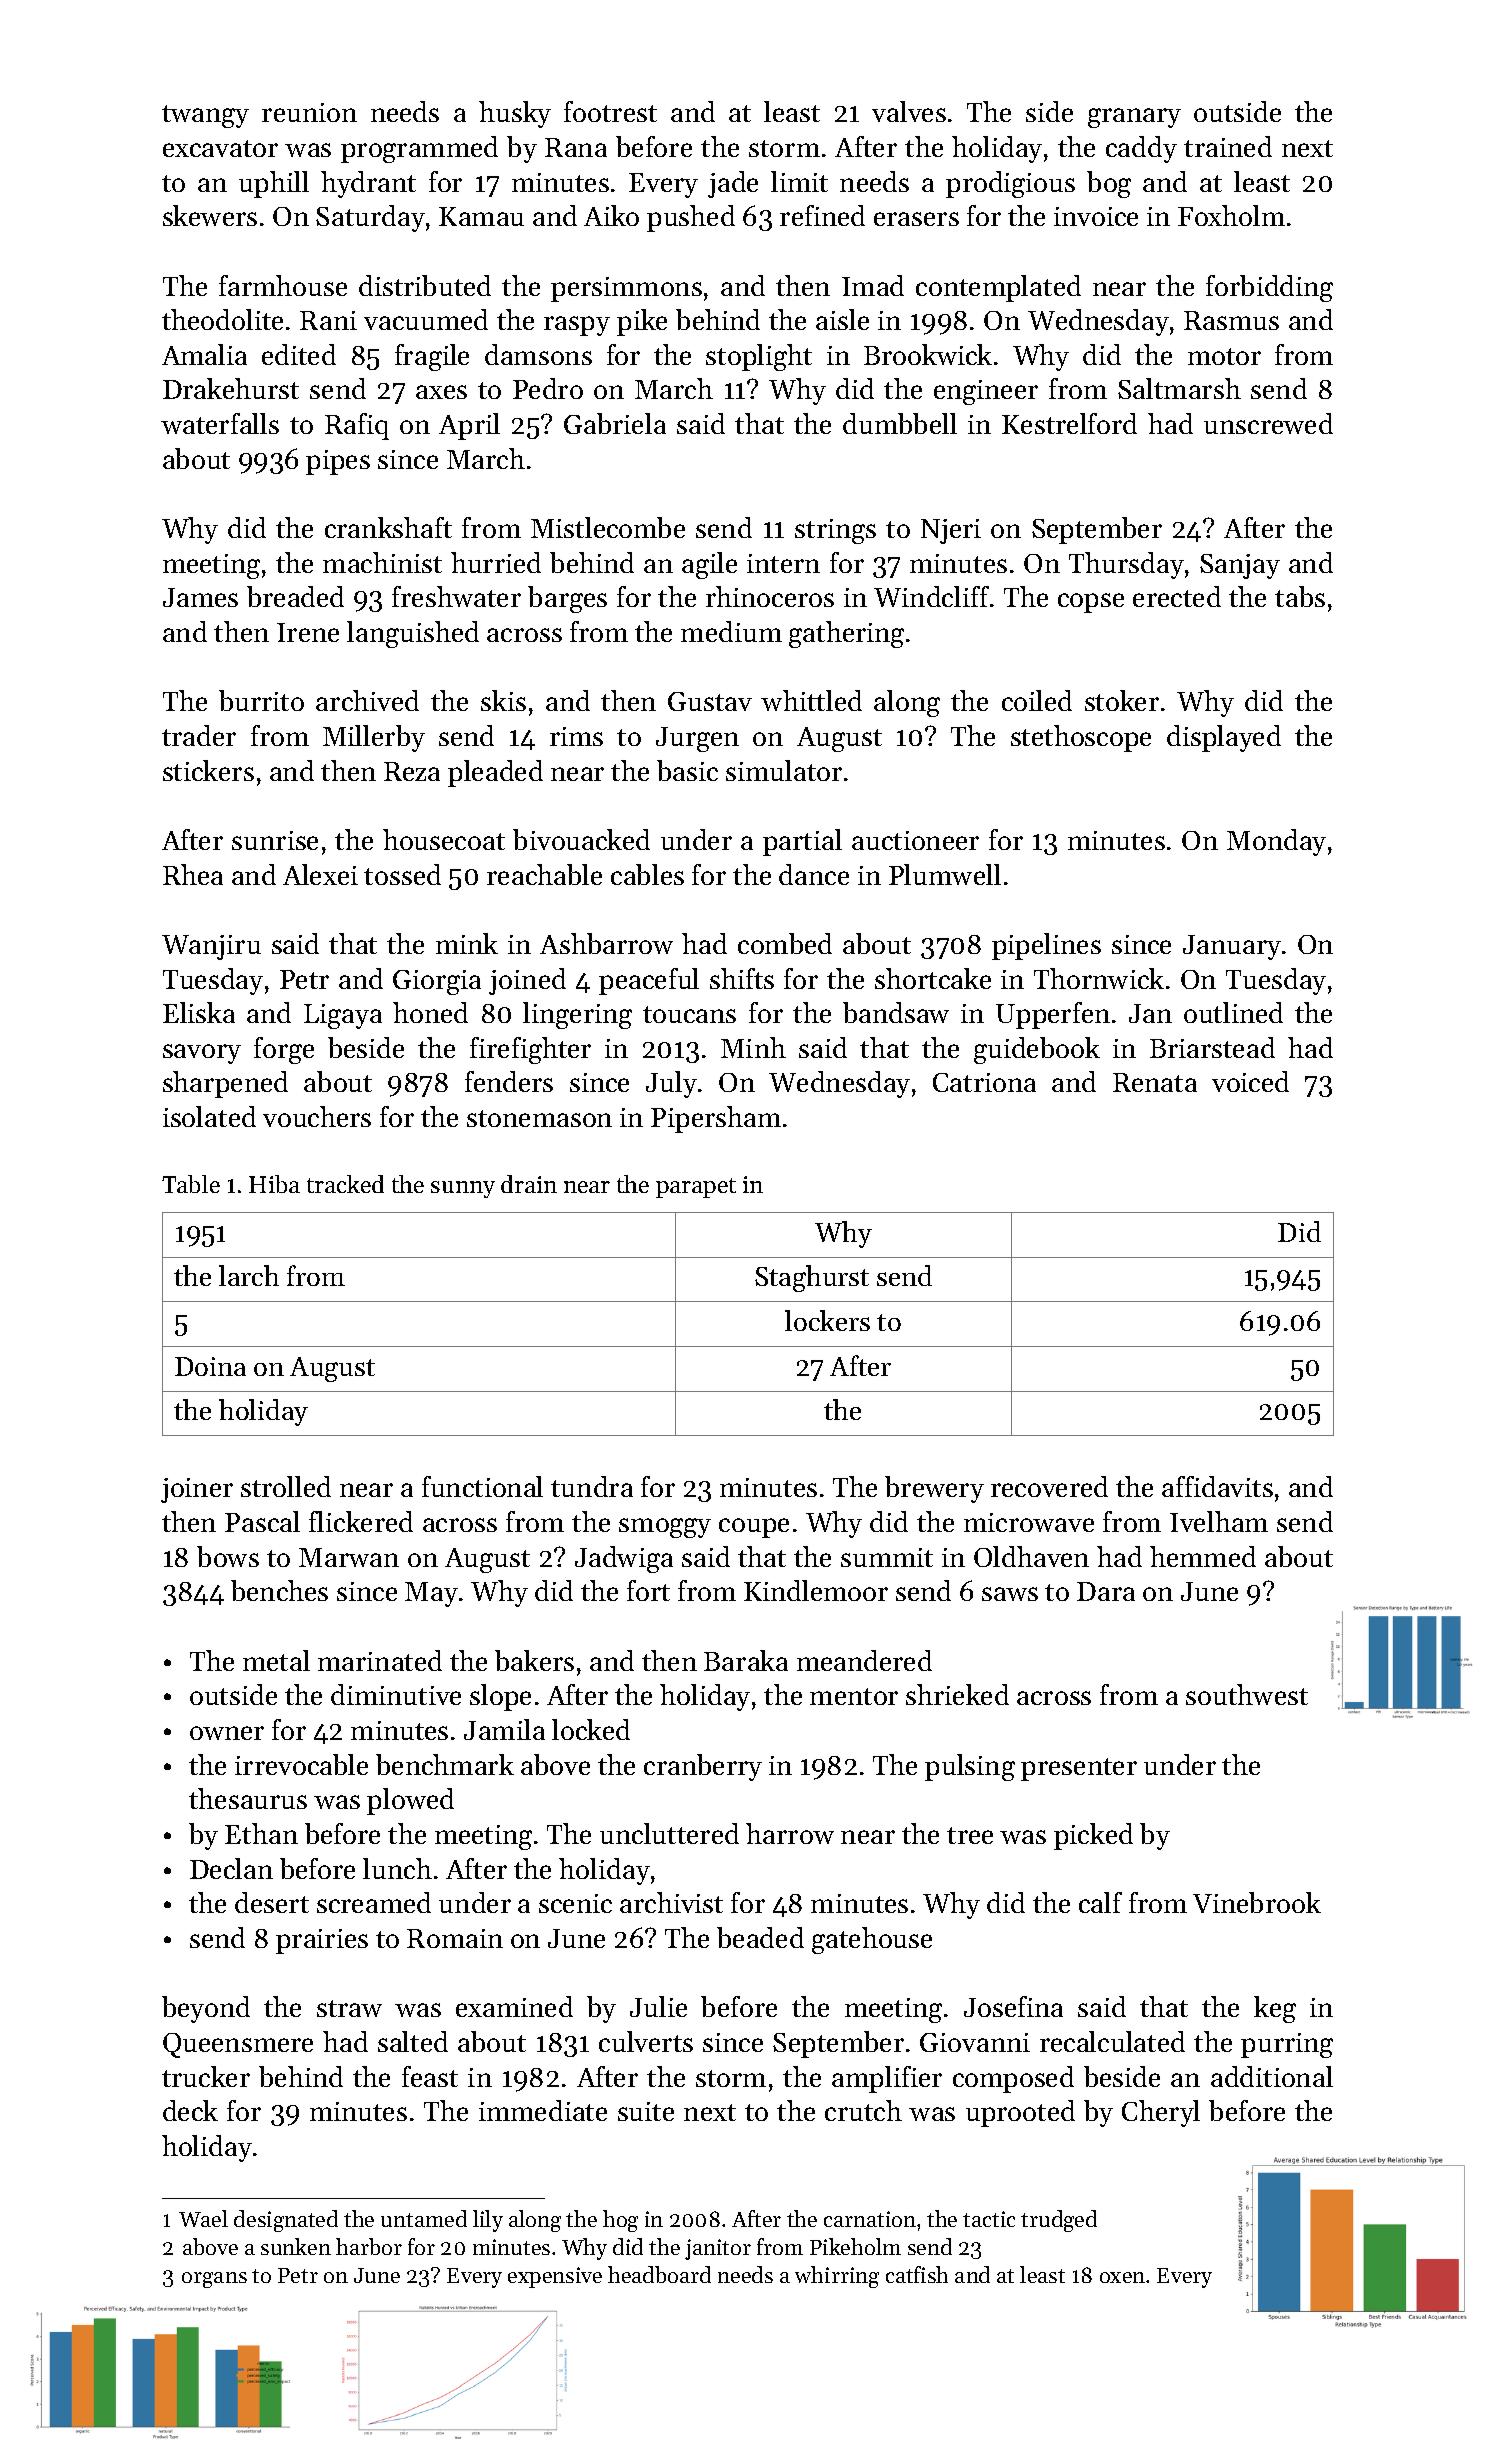 This screenshot has height=2464, width=1496. What do you see at coordinates (928, 354) in the screenshot?
I see `Brookwick` at bounding box center [928, 354].
